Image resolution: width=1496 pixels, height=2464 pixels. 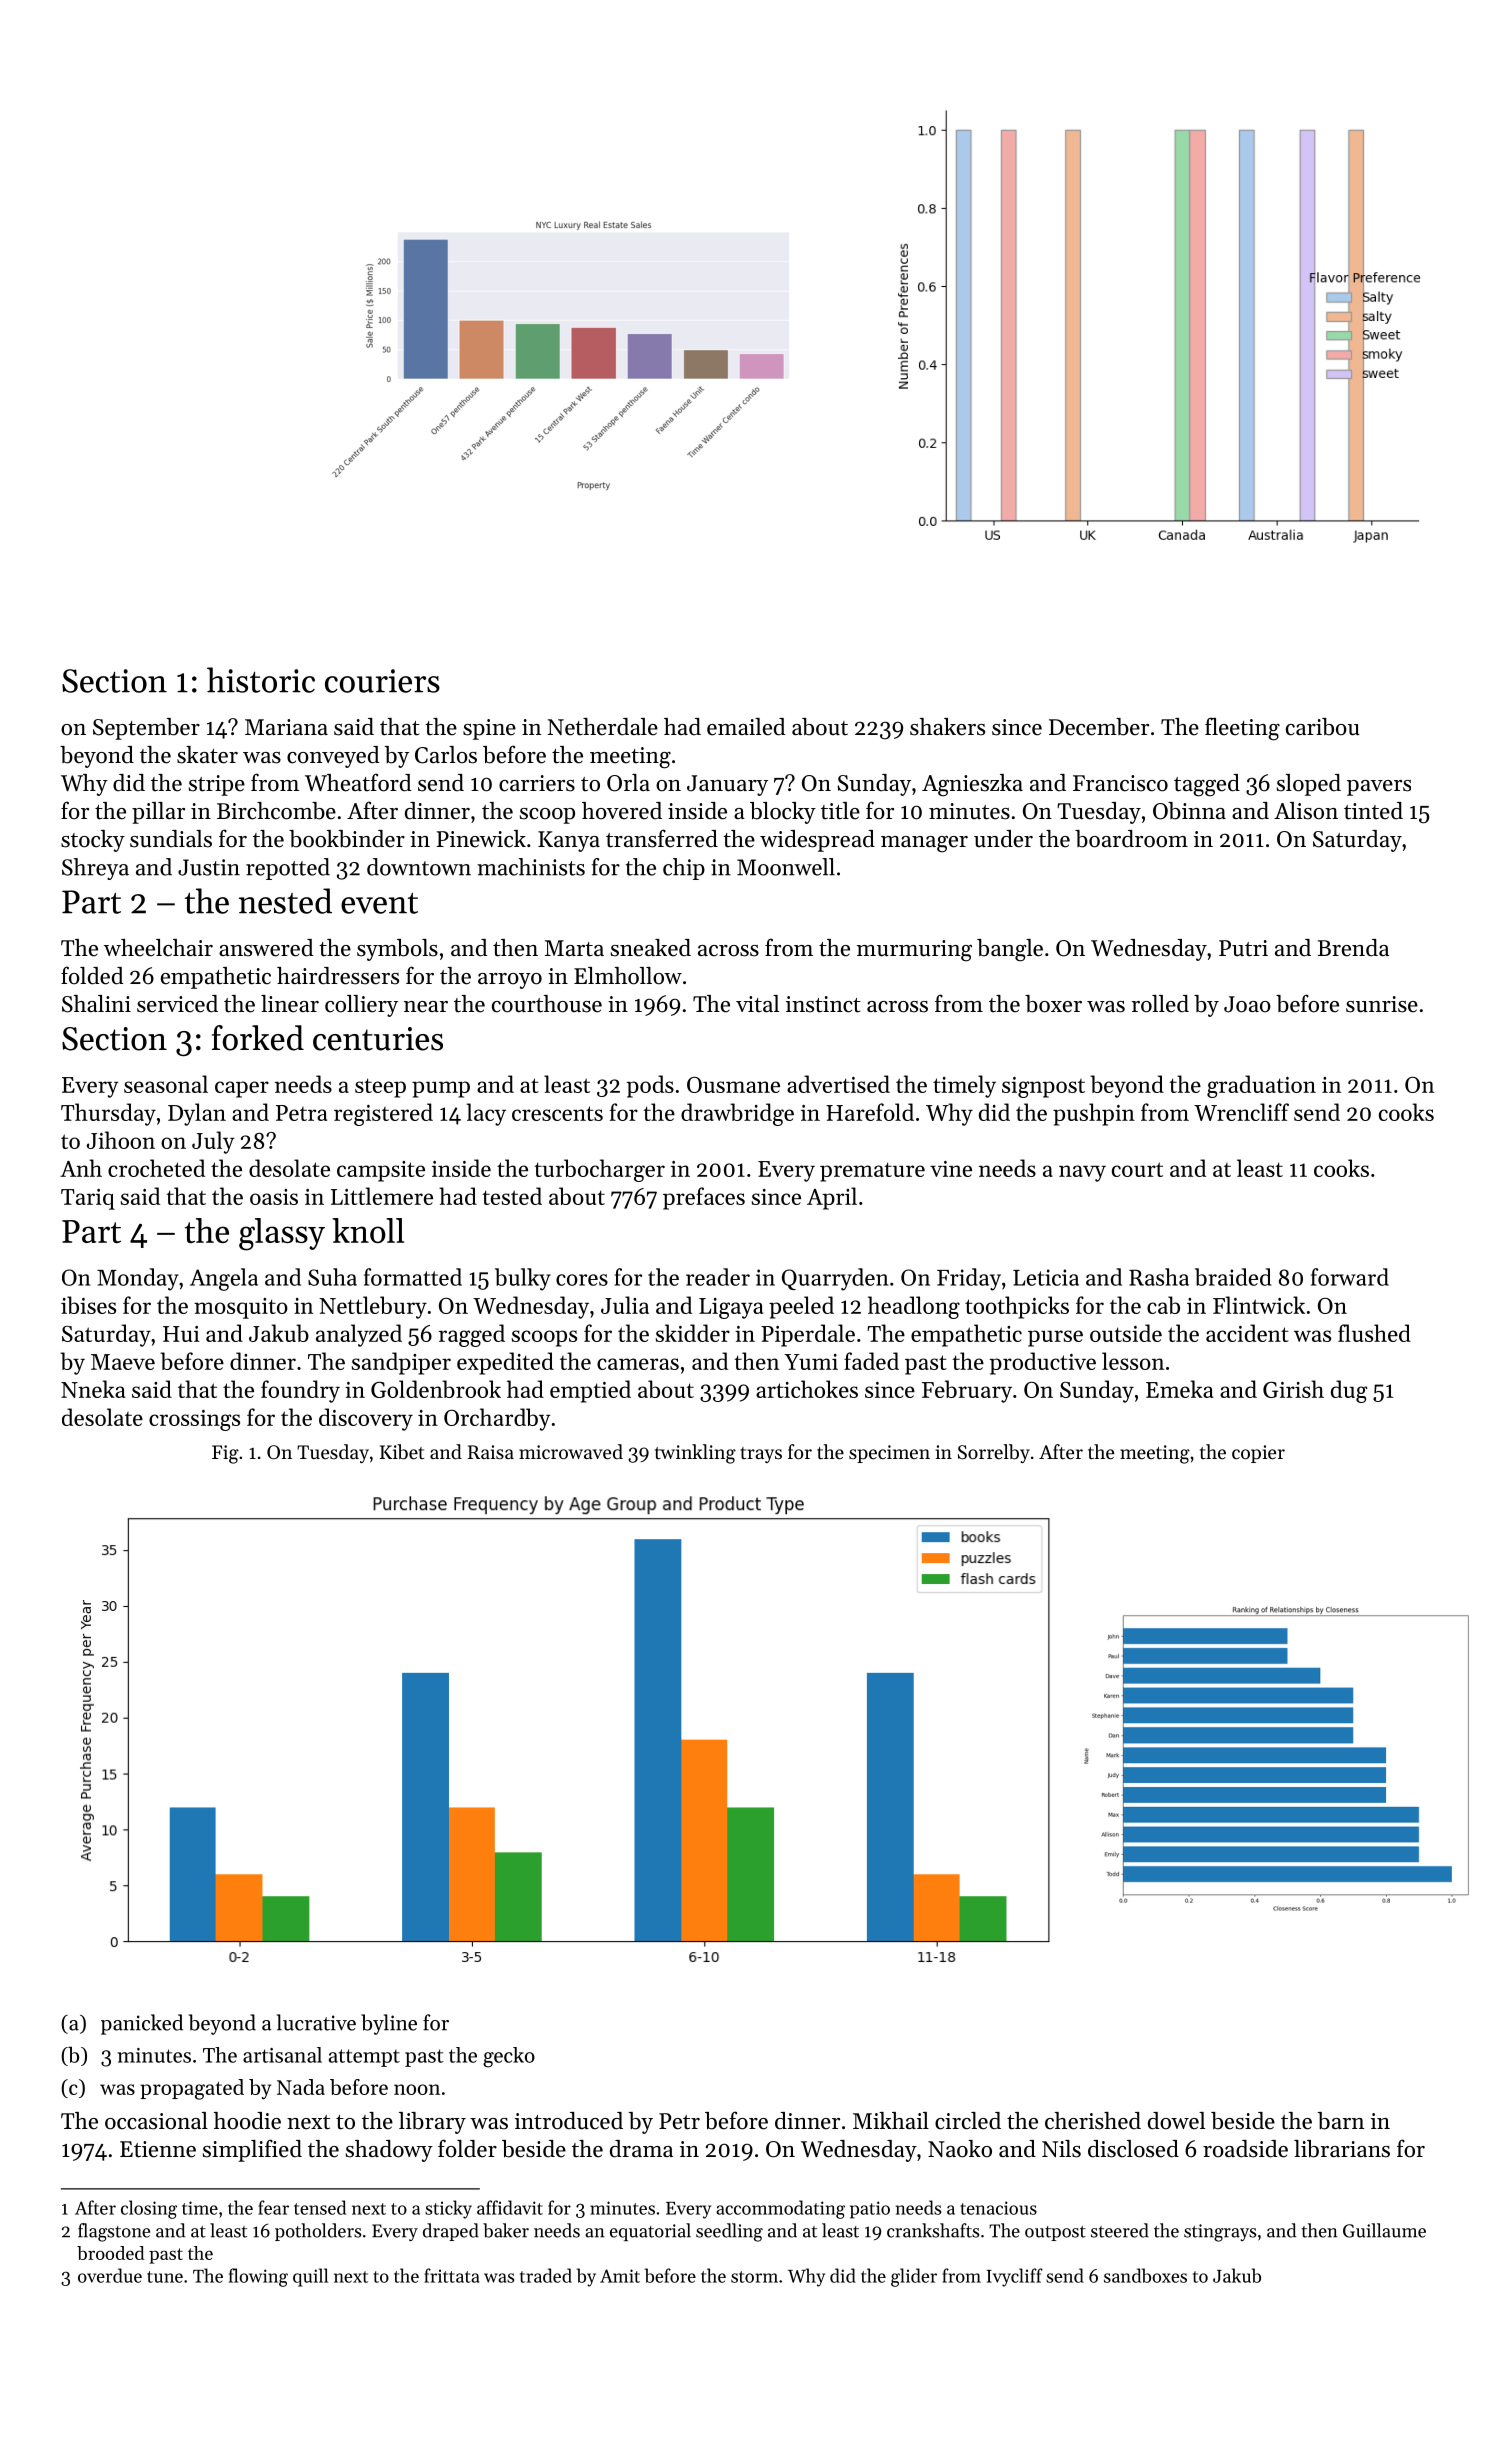 I want to click on chip, so click(x=684, y=869).
